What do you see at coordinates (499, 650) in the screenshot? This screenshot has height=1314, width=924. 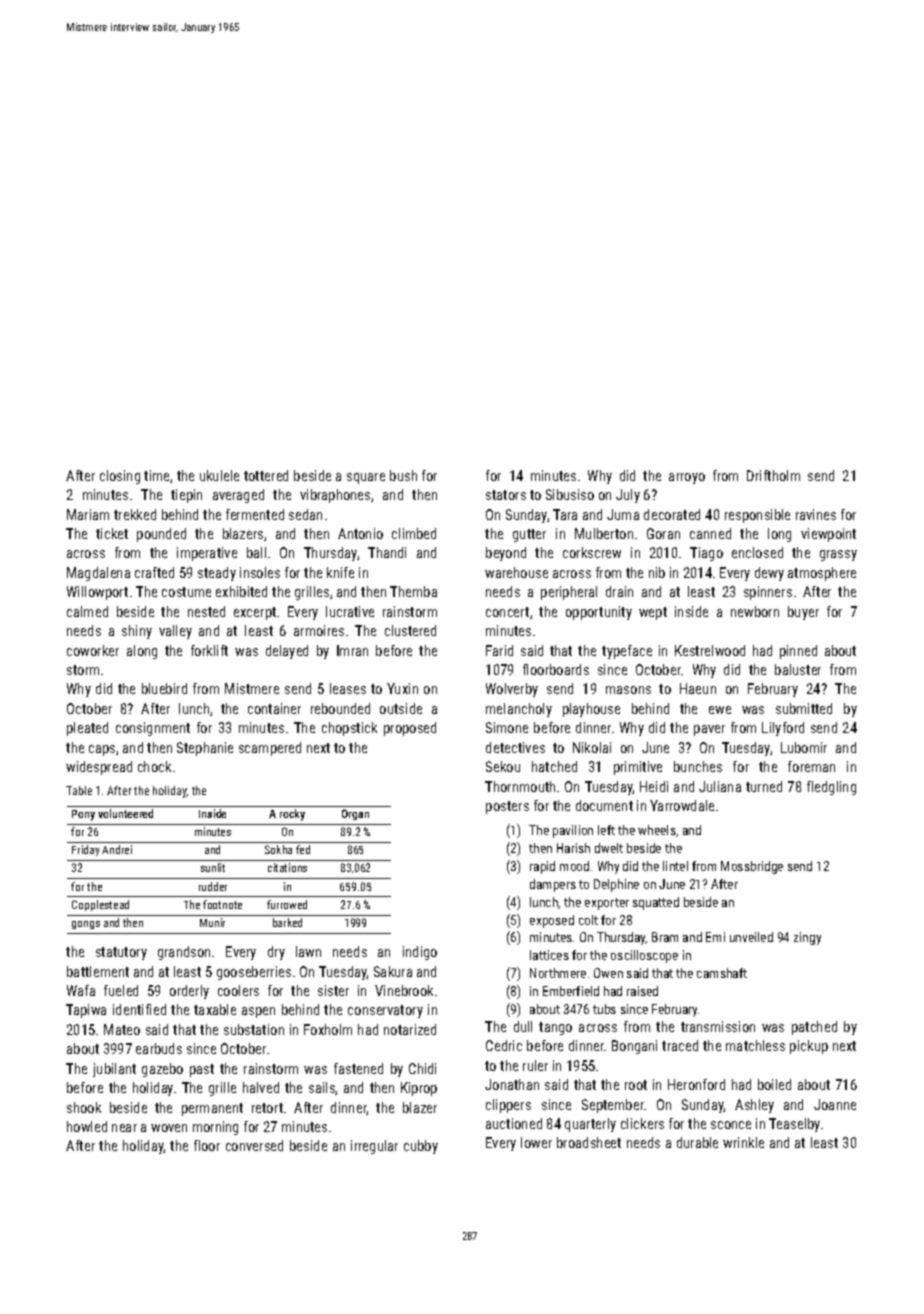 I see `Farid` at bounding box center [499, 650].
